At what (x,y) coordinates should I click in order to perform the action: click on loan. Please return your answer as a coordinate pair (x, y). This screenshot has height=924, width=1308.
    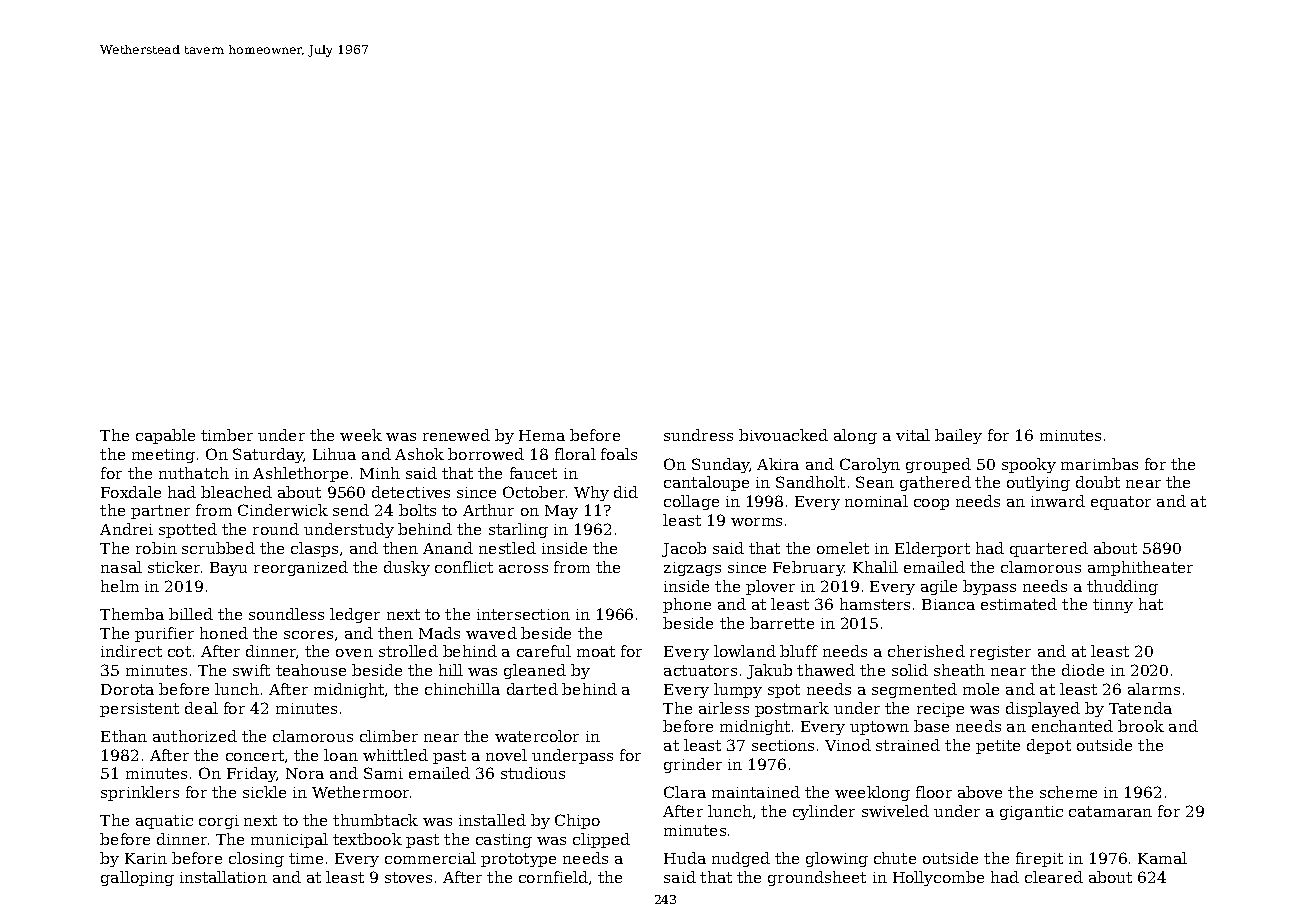
    Looking at the image, I should click on (341, 755).
